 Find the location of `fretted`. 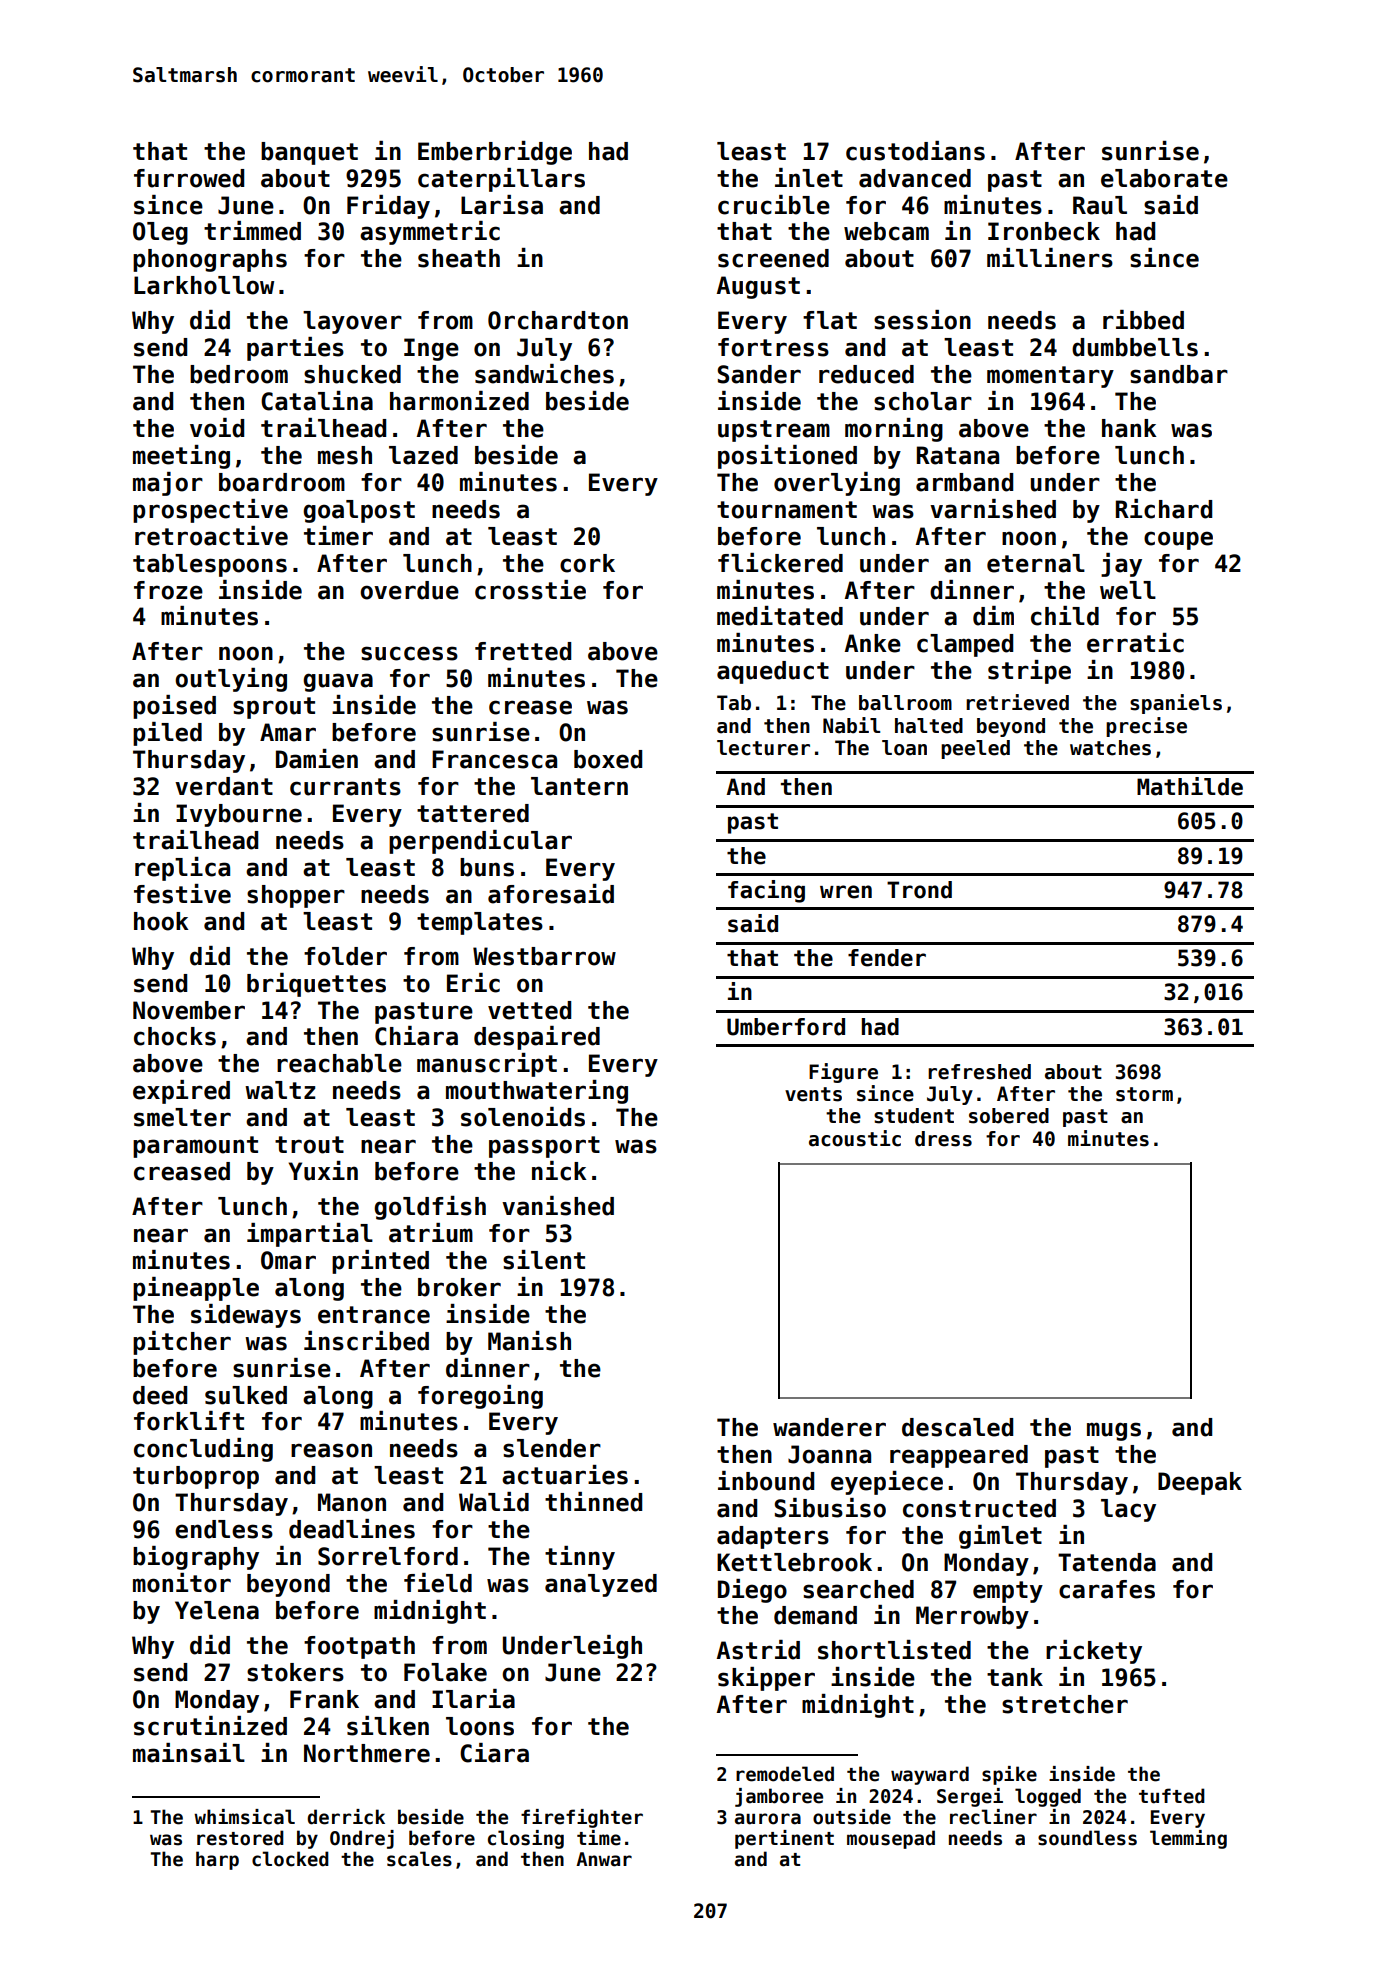

fretted is located at coordinates (523, 651).
